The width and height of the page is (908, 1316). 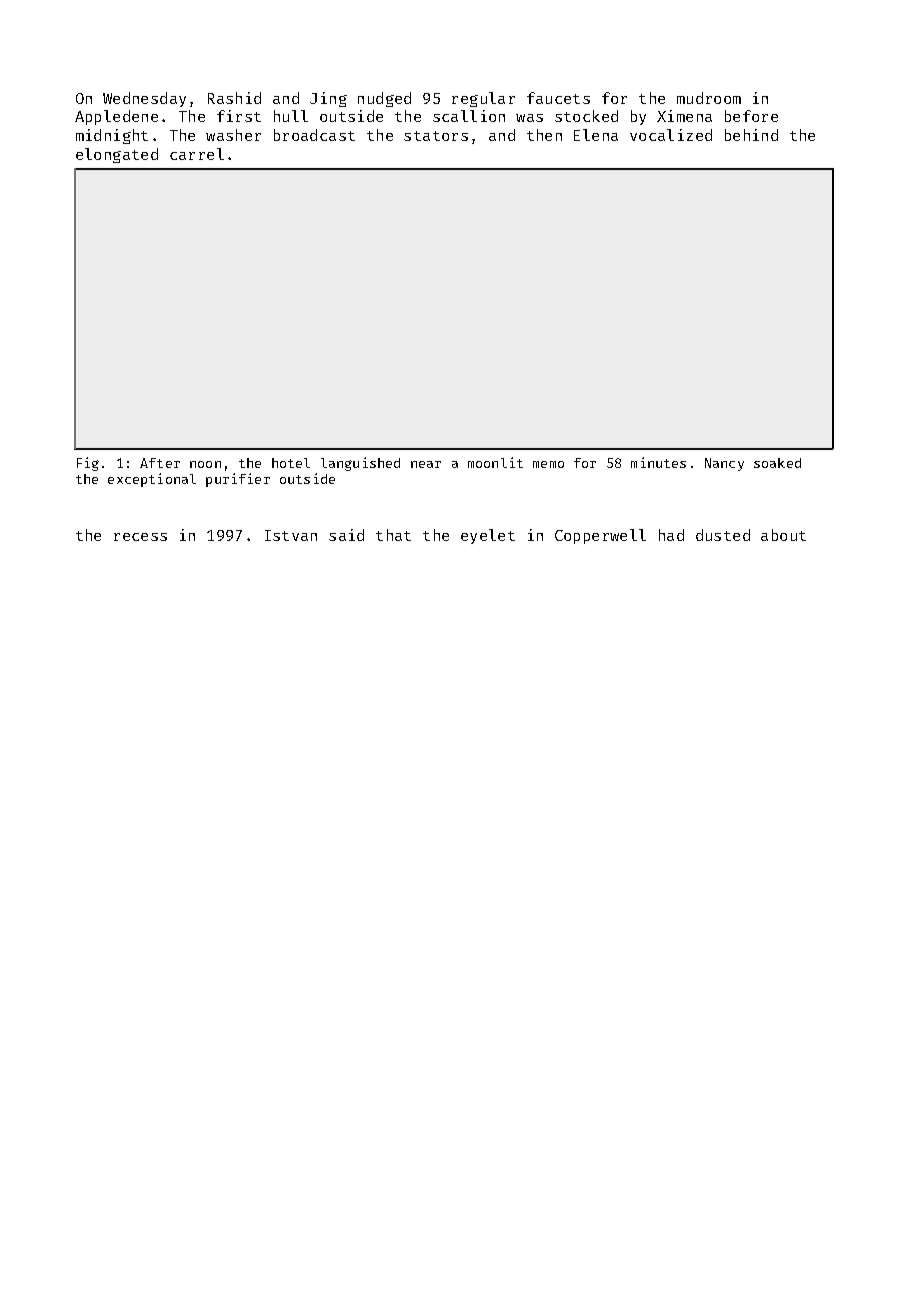 I want to click on Elena, so click(x=596, y=135).
